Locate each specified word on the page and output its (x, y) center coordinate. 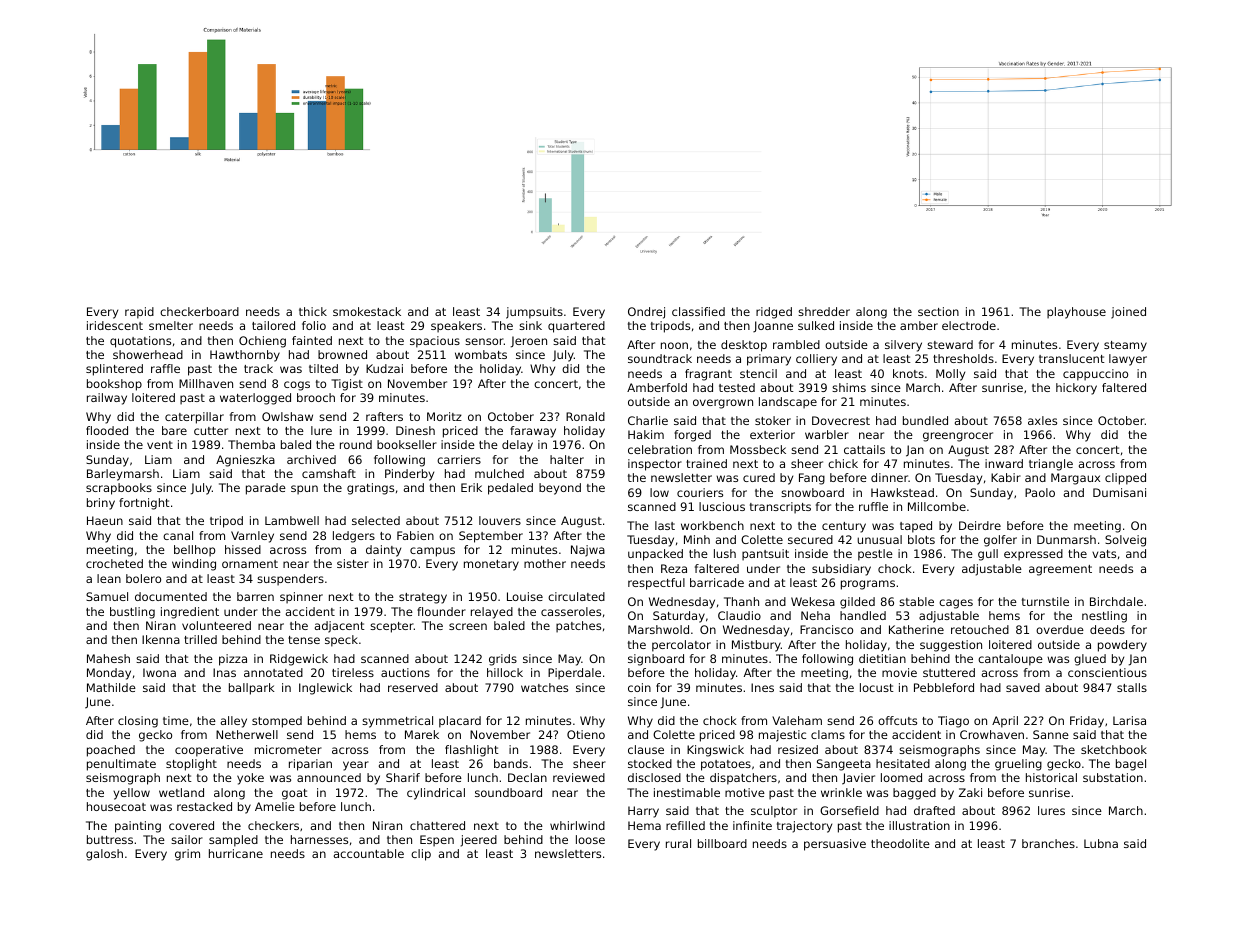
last (665, 525)
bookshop (114, 385)
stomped (277, 722)
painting (138, 827)
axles (1042, 420)
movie (899, 672)
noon (674, 345)
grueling (1018, 765)
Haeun (105, 520)
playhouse (1076, 313)
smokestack (367, 311)
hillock (505, 672)
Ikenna (161, 639)
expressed (1033, 555)
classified (698, 311)
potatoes (726, 765)
